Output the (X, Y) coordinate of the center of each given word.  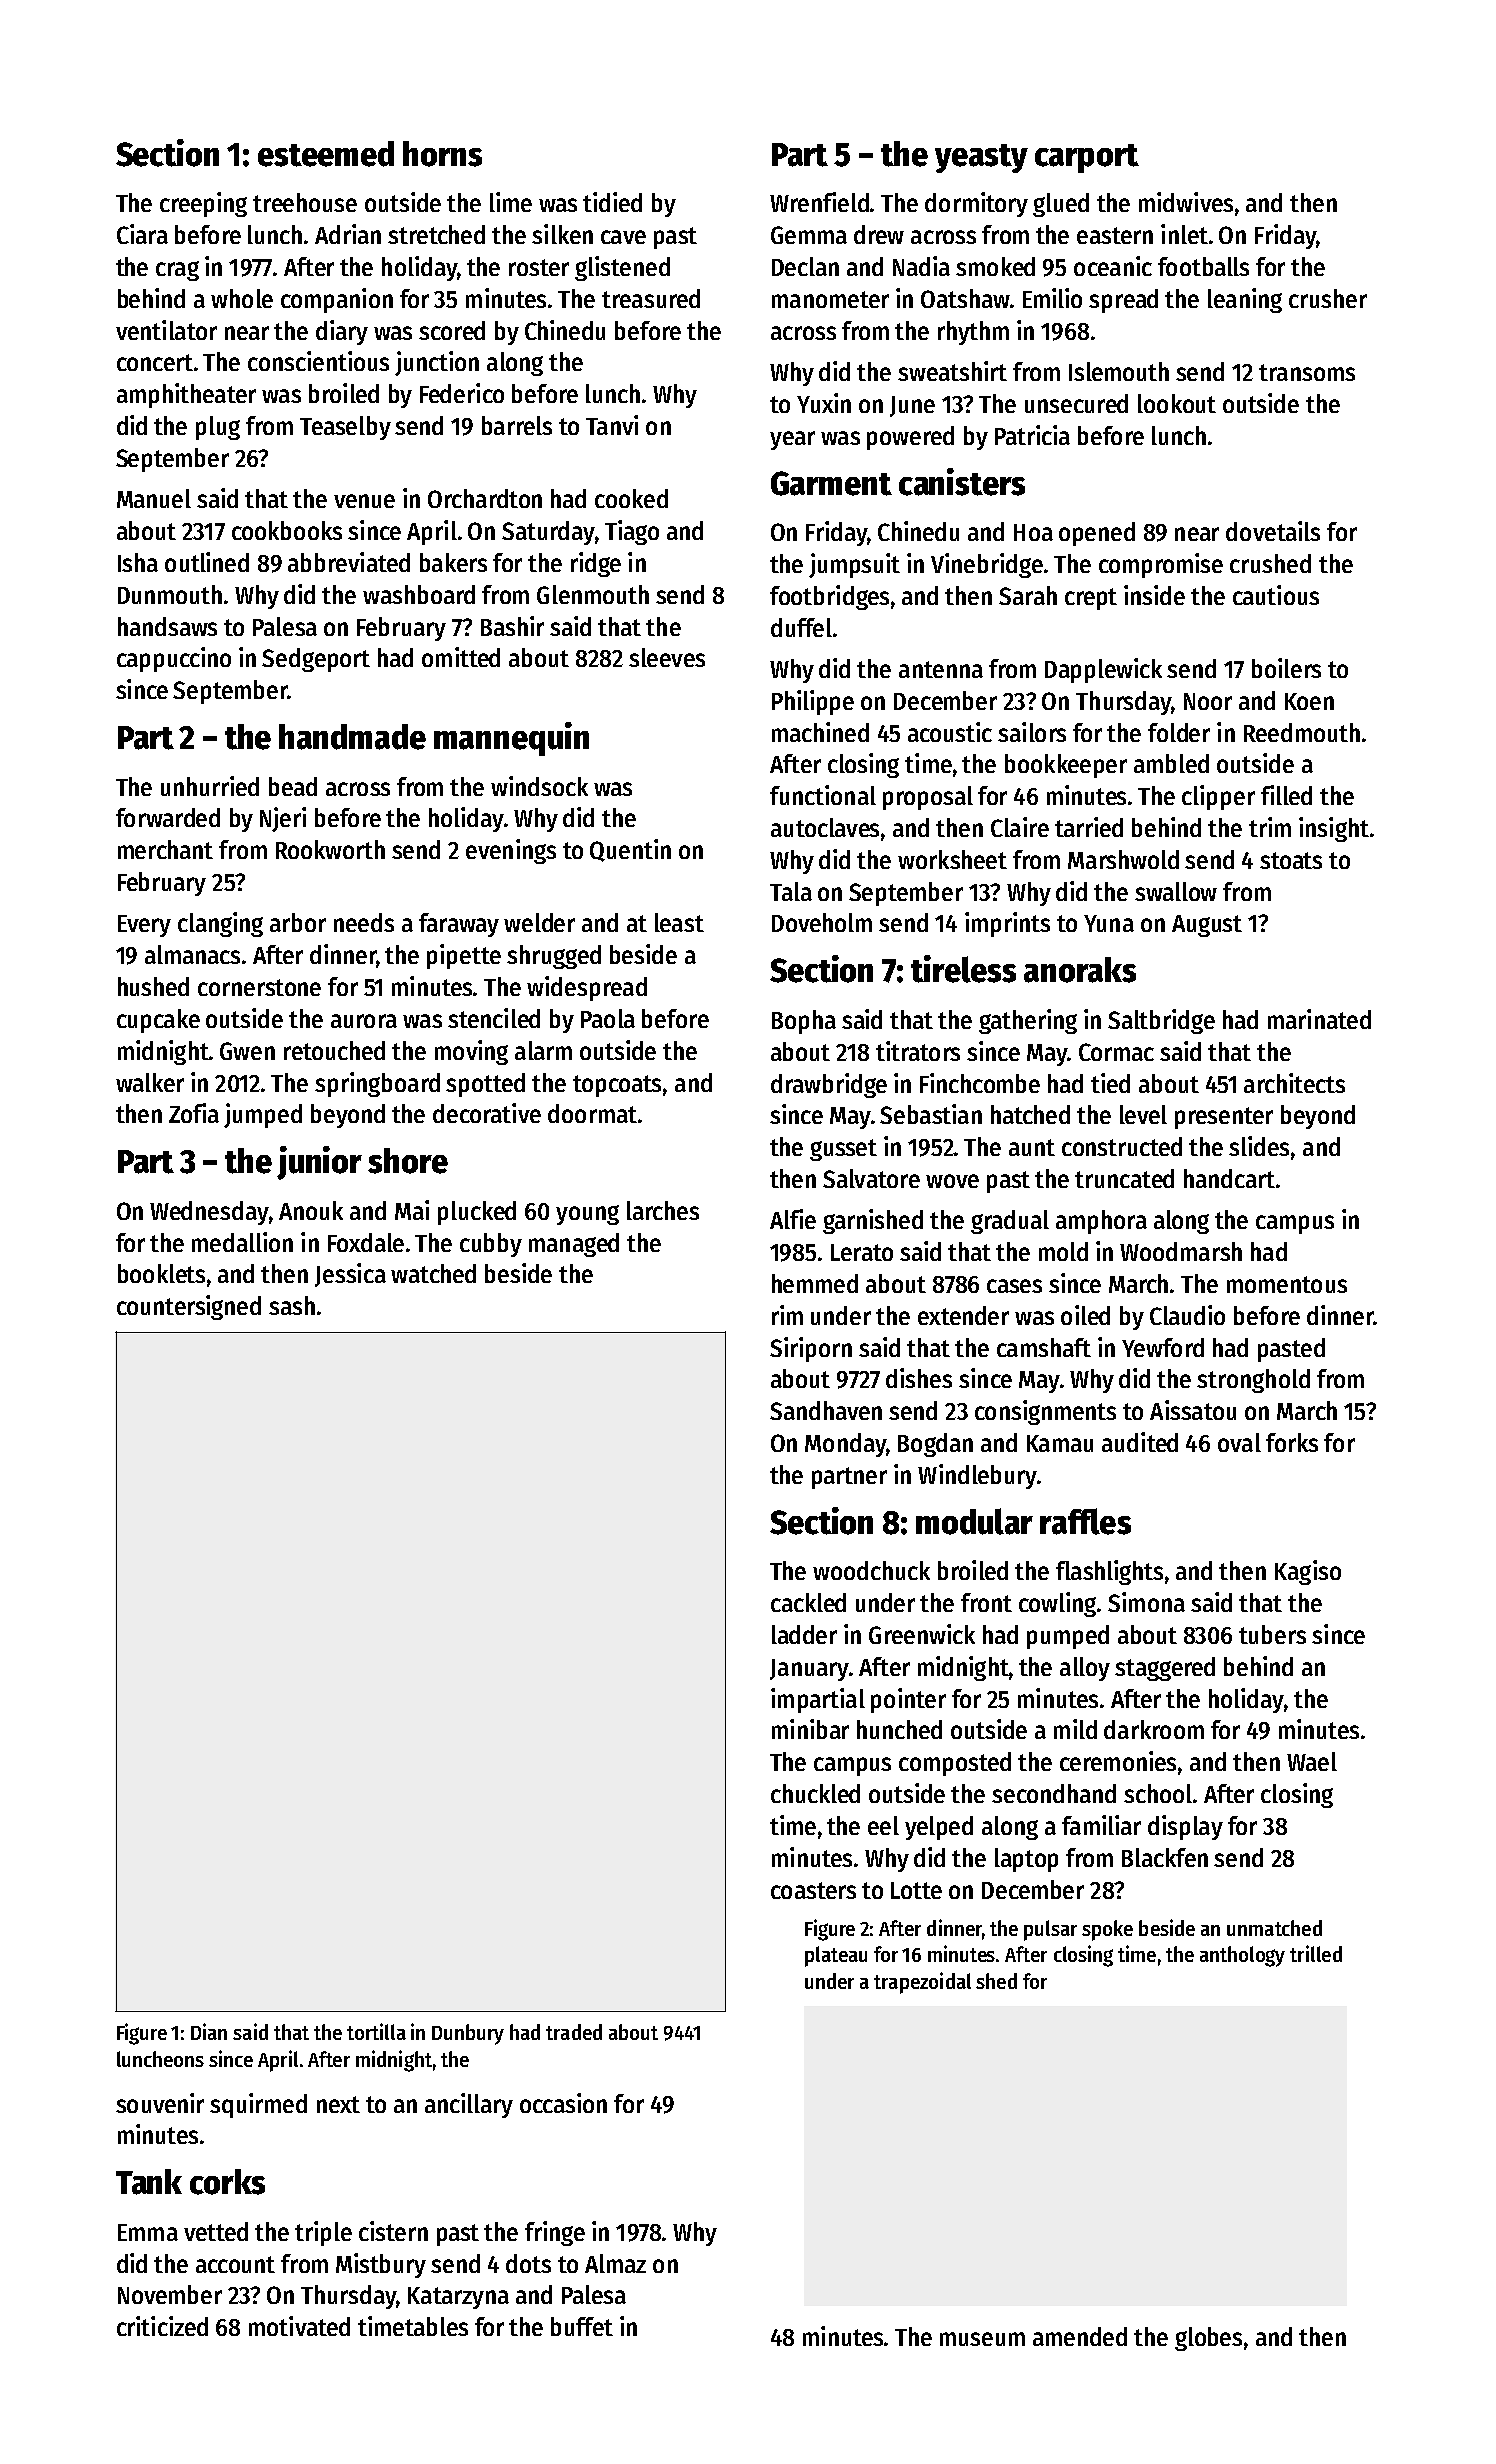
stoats (1291, 860)
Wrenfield (819, 202)
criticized (162, 2326)
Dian (209, 2031)
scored (452, 330)
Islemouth (1119, 371)
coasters (813, 1890)
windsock (539, 786)
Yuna (1109, 923)
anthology (1242, 1956)
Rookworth (330, 849)
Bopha (804, 1022)
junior (319, 1163)
